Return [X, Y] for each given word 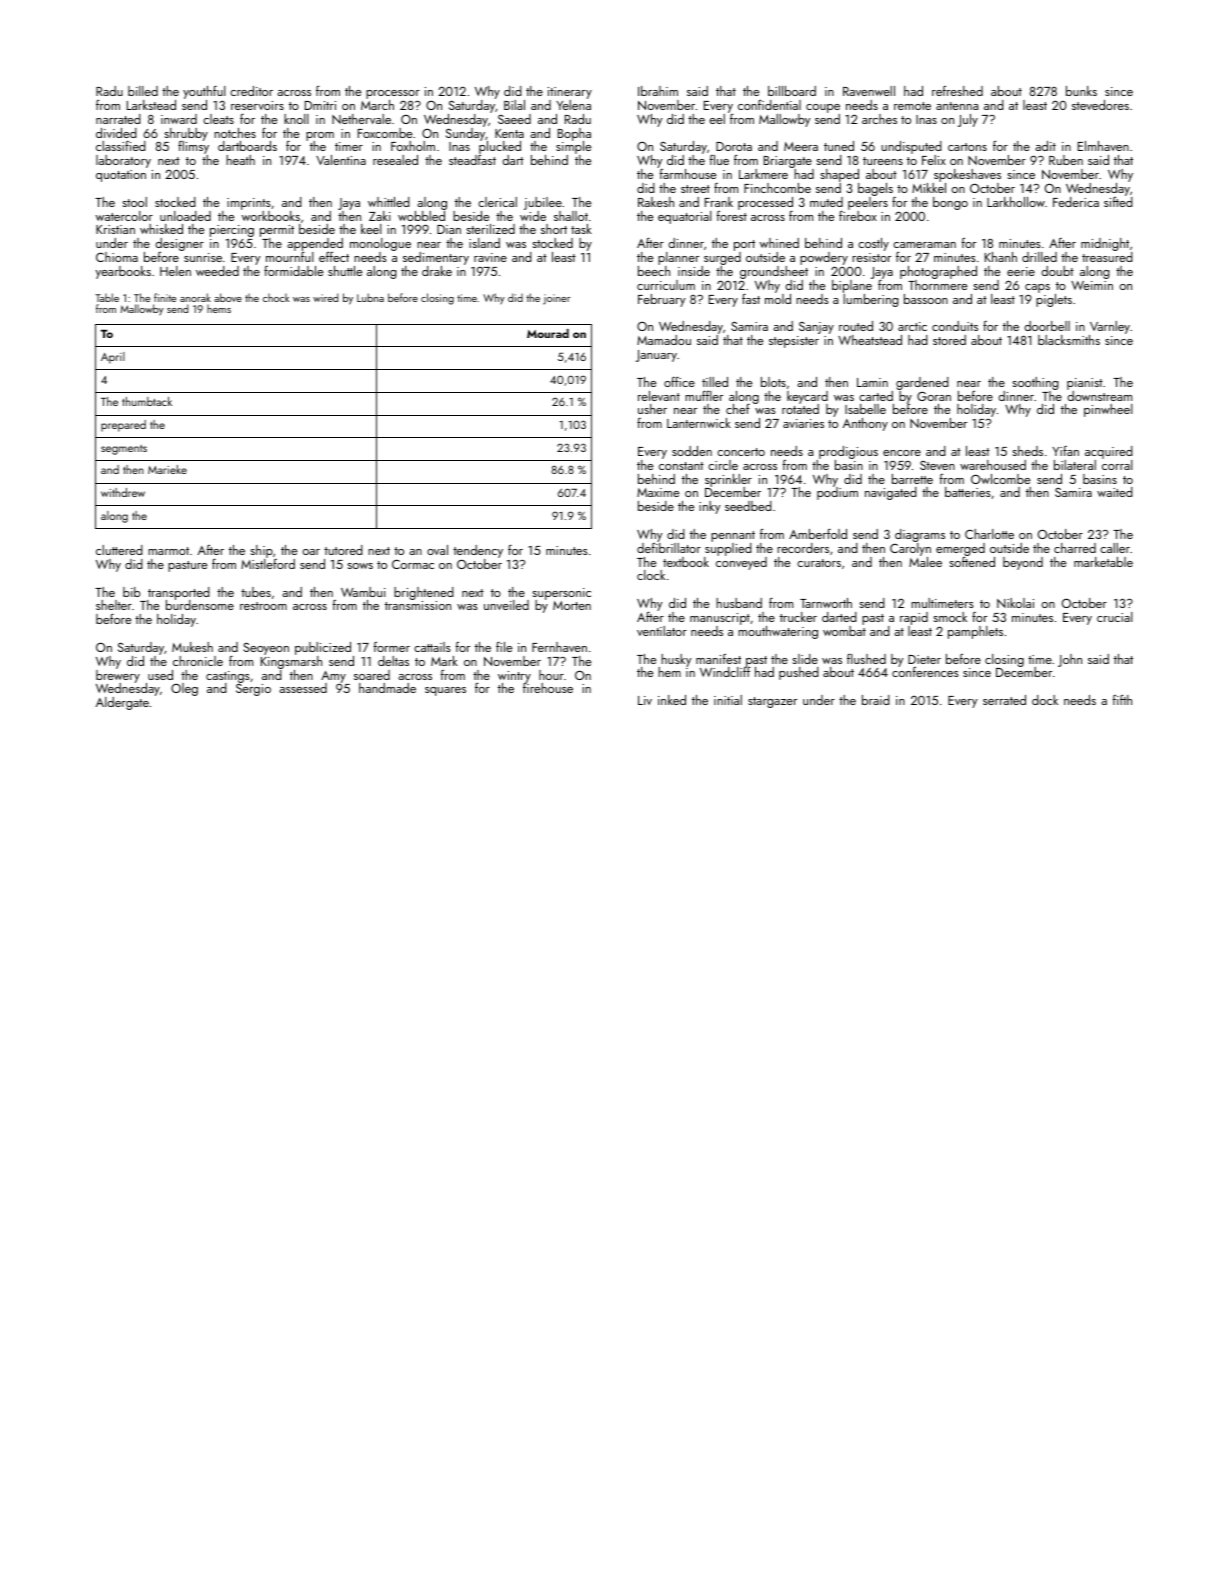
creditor [251, 91]
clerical [497, 202]
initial [728, 700]
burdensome [200, 605]
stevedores [1100, 105]
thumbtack [147, 401]
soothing [1035, 383]
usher [652, 409]
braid [876, 700]
